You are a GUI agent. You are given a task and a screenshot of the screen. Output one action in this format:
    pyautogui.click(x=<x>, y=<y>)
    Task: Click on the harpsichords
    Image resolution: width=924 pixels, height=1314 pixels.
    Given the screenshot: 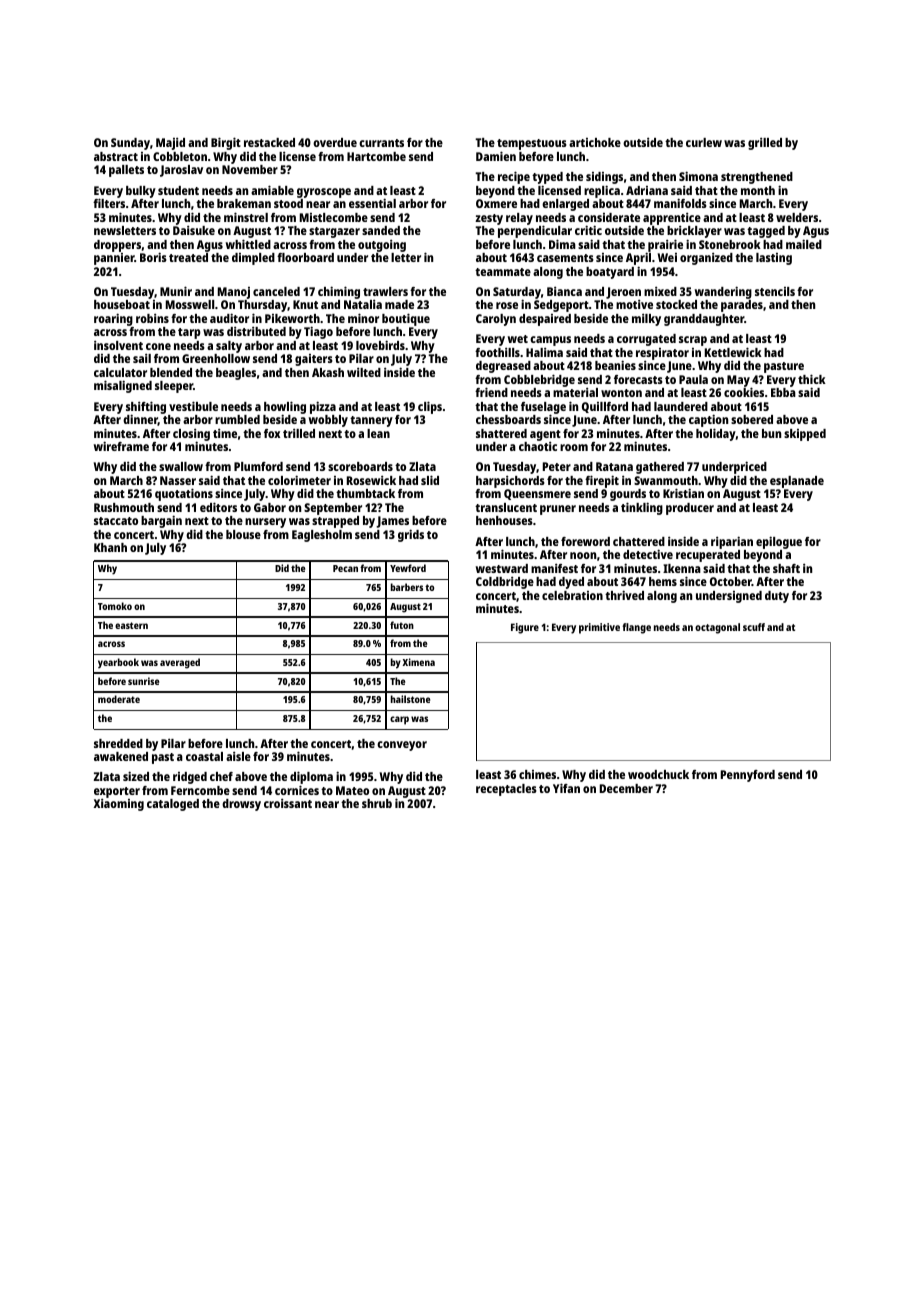 What is the action you would take?
    pyautogui.click(x=510, y=481)
